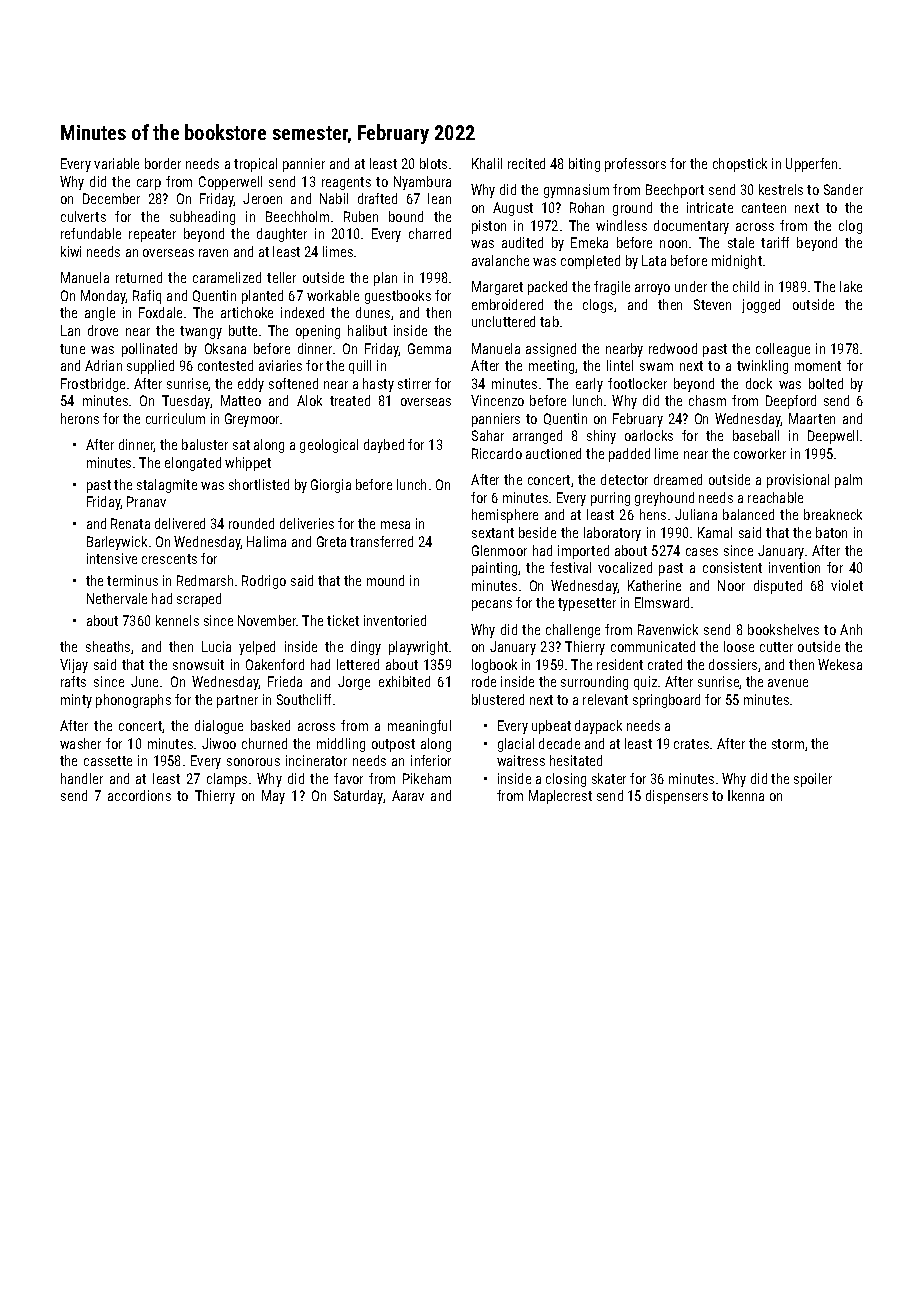 The width and height of the image is (924, 1308). Describe the element at coordinates (624, 479) in the image. I see `detector` at that location.
